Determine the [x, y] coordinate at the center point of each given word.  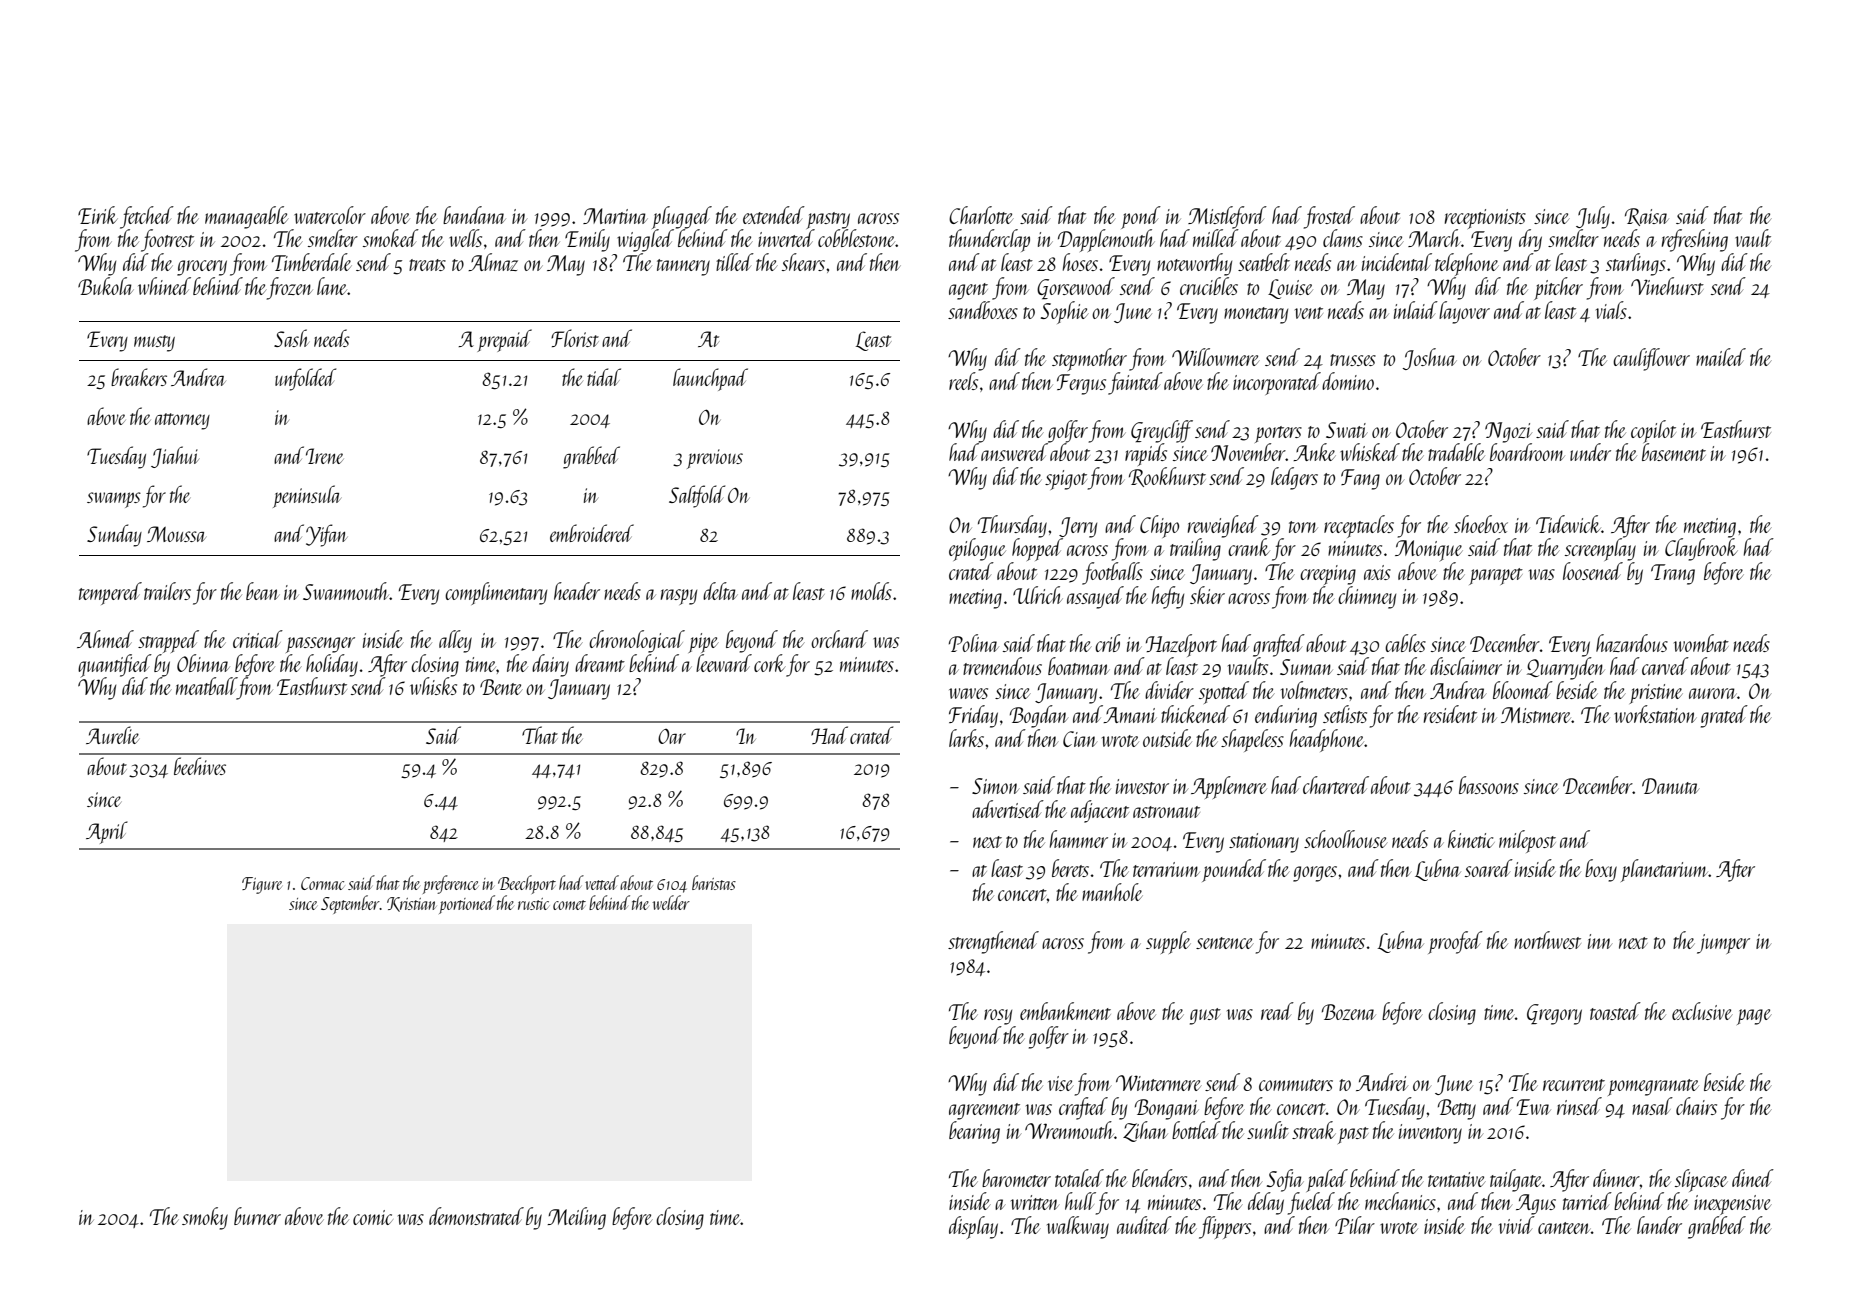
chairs [1696, 1106]
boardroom [1527, 452]
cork [770, 663]
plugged [682, 217]
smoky [205, 1218]
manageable [247, 217]
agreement [984, 1111]
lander [1659, 1225]
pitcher [1558, 288]
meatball [206, 686]
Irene [325, 456]
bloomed [1523, 690]
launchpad [710, 379]
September [350, 904]
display [973, 1227]
